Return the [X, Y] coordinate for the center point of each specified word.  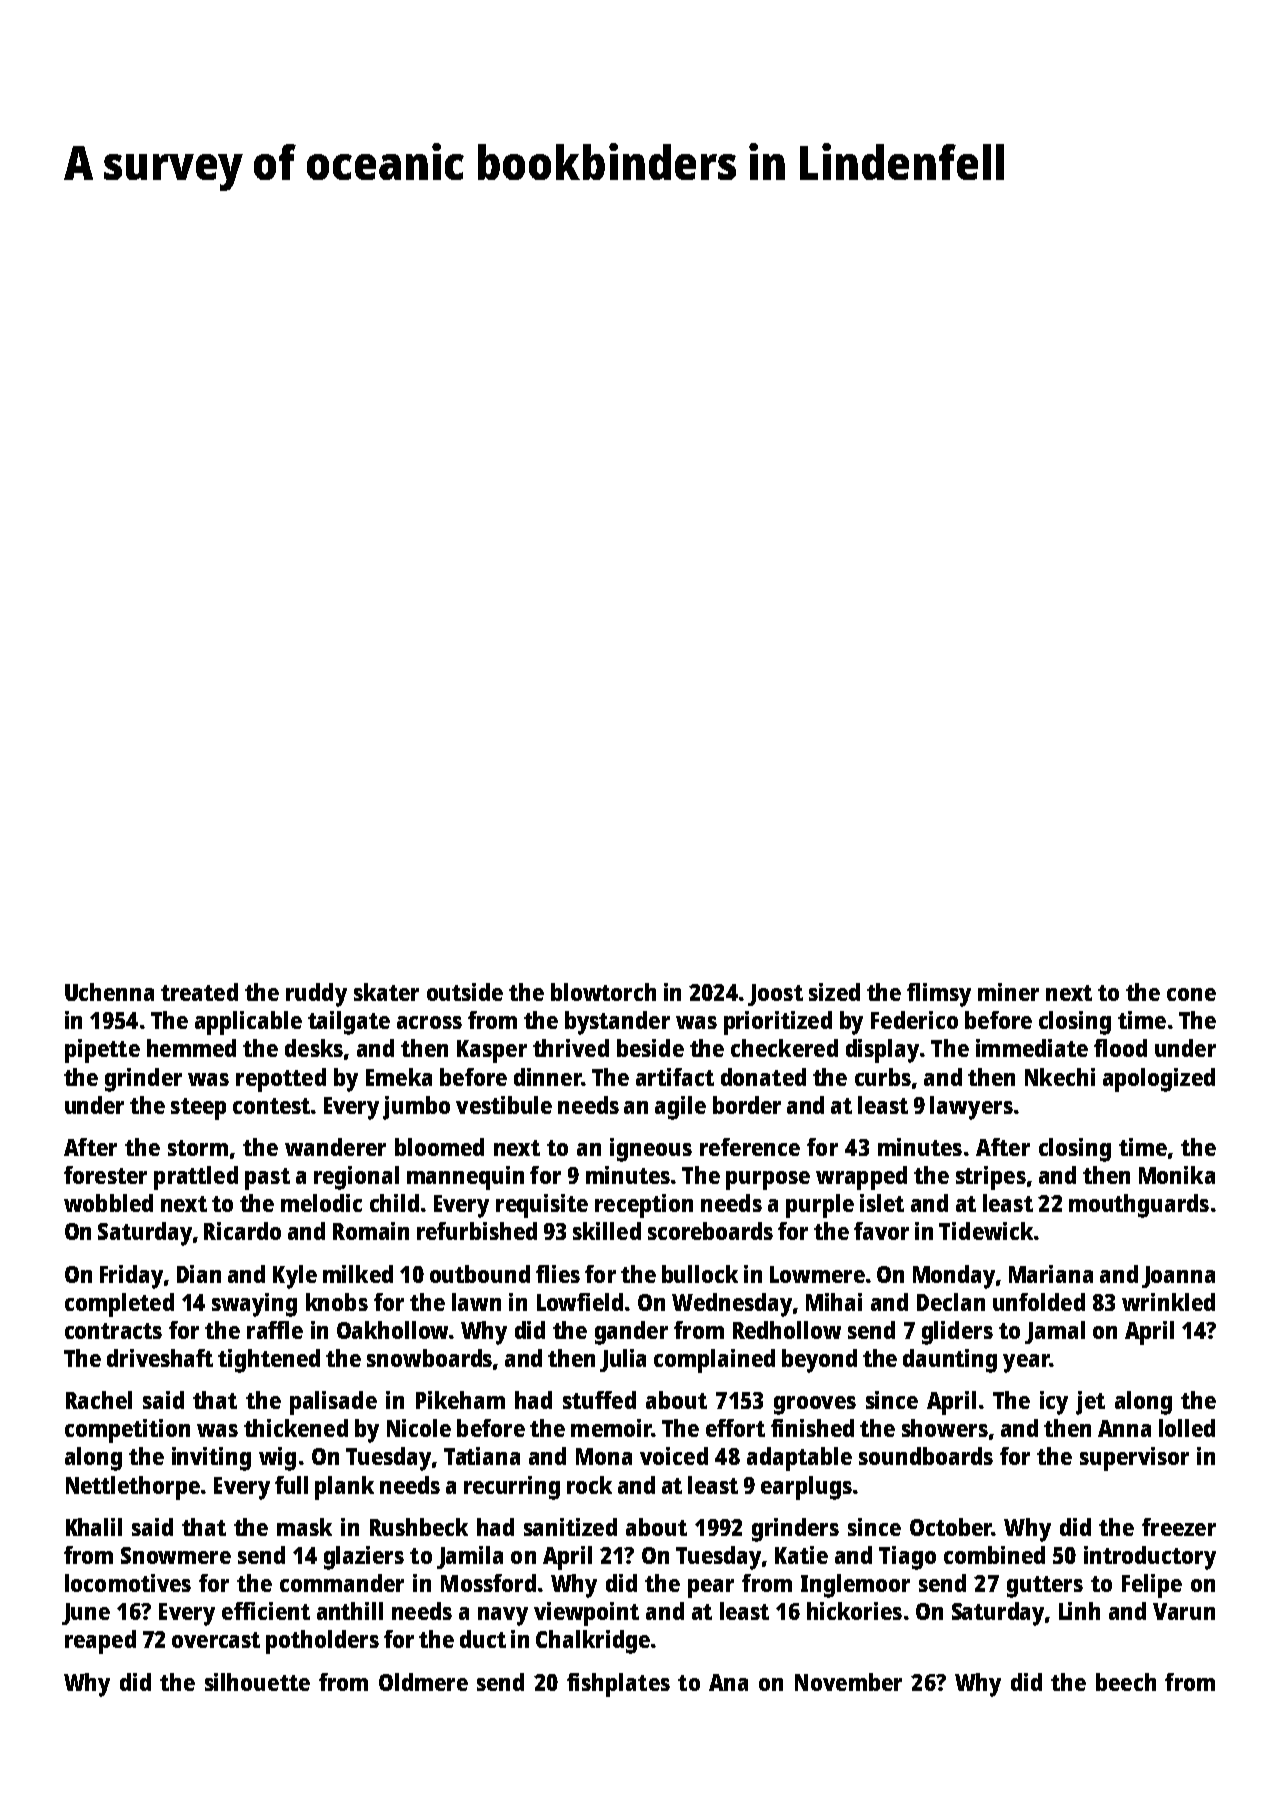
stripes [991, 1178]
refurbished [477, 1231]
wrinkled [1168, 1302]
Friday [131, 1277]
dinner [547, 1077]
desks [314, 1048]
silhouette [257, 1682]
